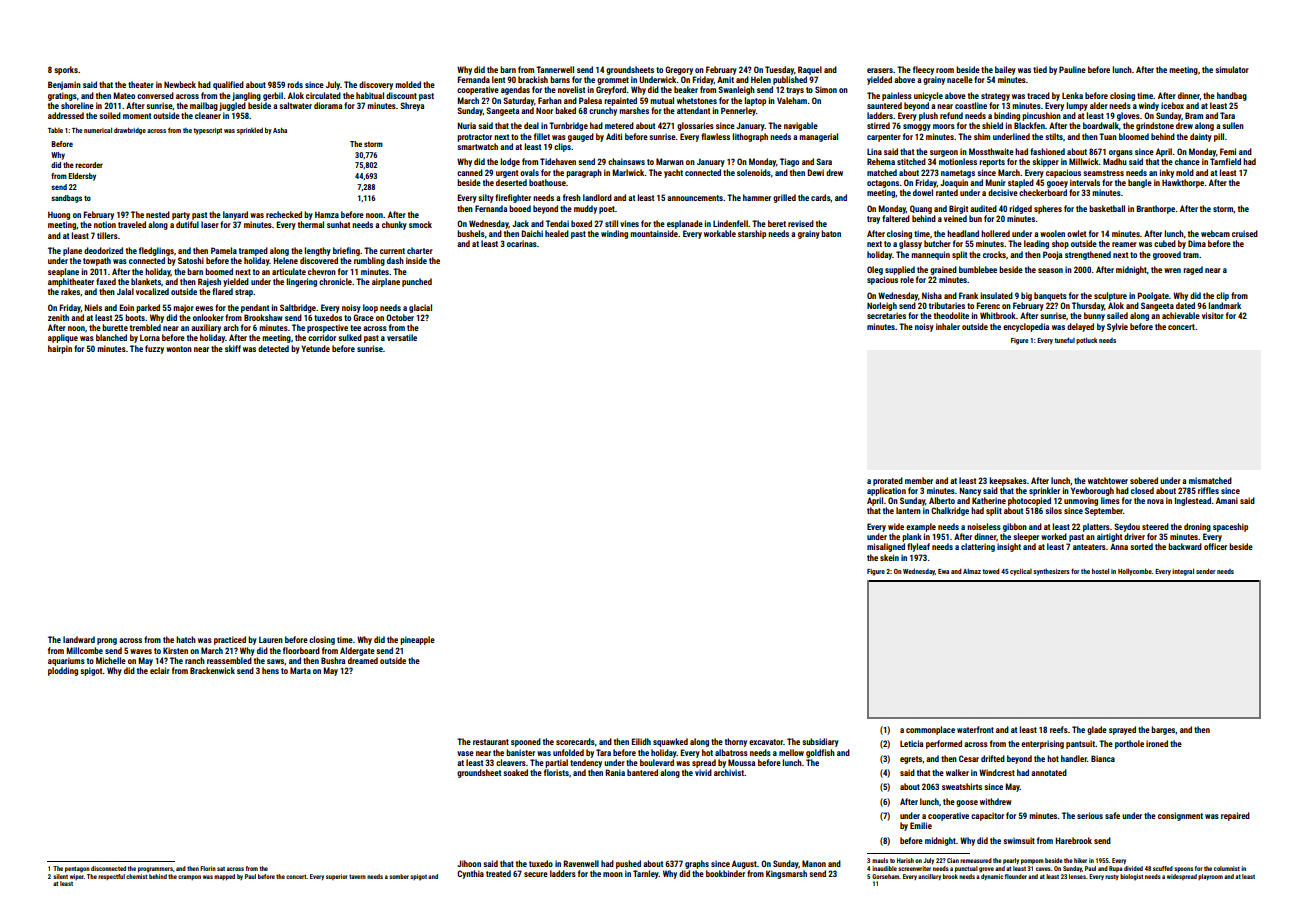 The width and height of the screenshot is (1308, 924). What do you see at coordinates (550, 100) in the screenshot?
I see `Farhan` at bounding box center [550, 100].
